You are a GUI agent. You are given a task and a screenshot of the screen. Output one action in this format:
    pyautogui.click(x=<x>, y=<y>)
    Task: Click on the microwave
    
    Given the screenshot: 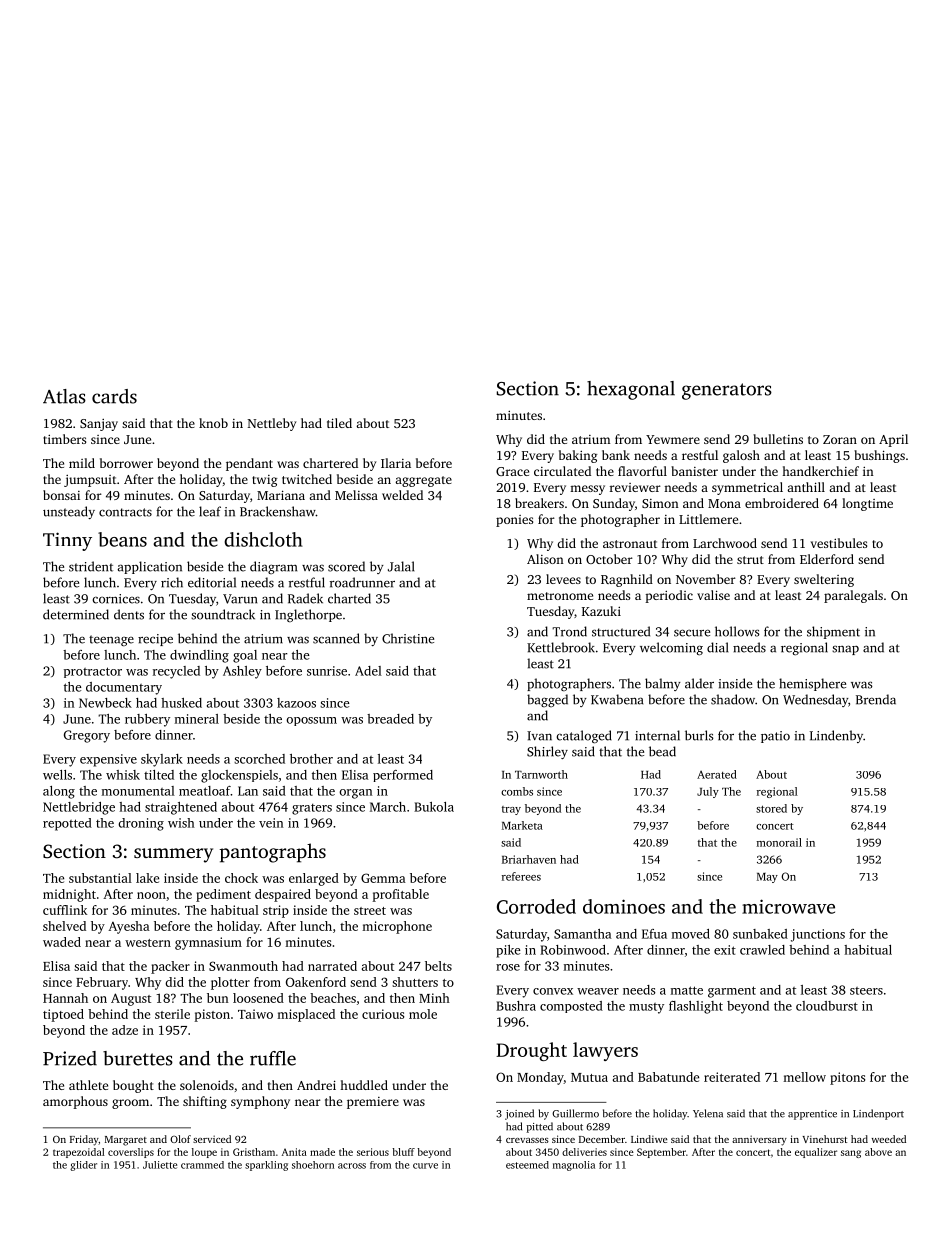 What is the action you would take?
    pyautogui.click(x=788, y=906)
